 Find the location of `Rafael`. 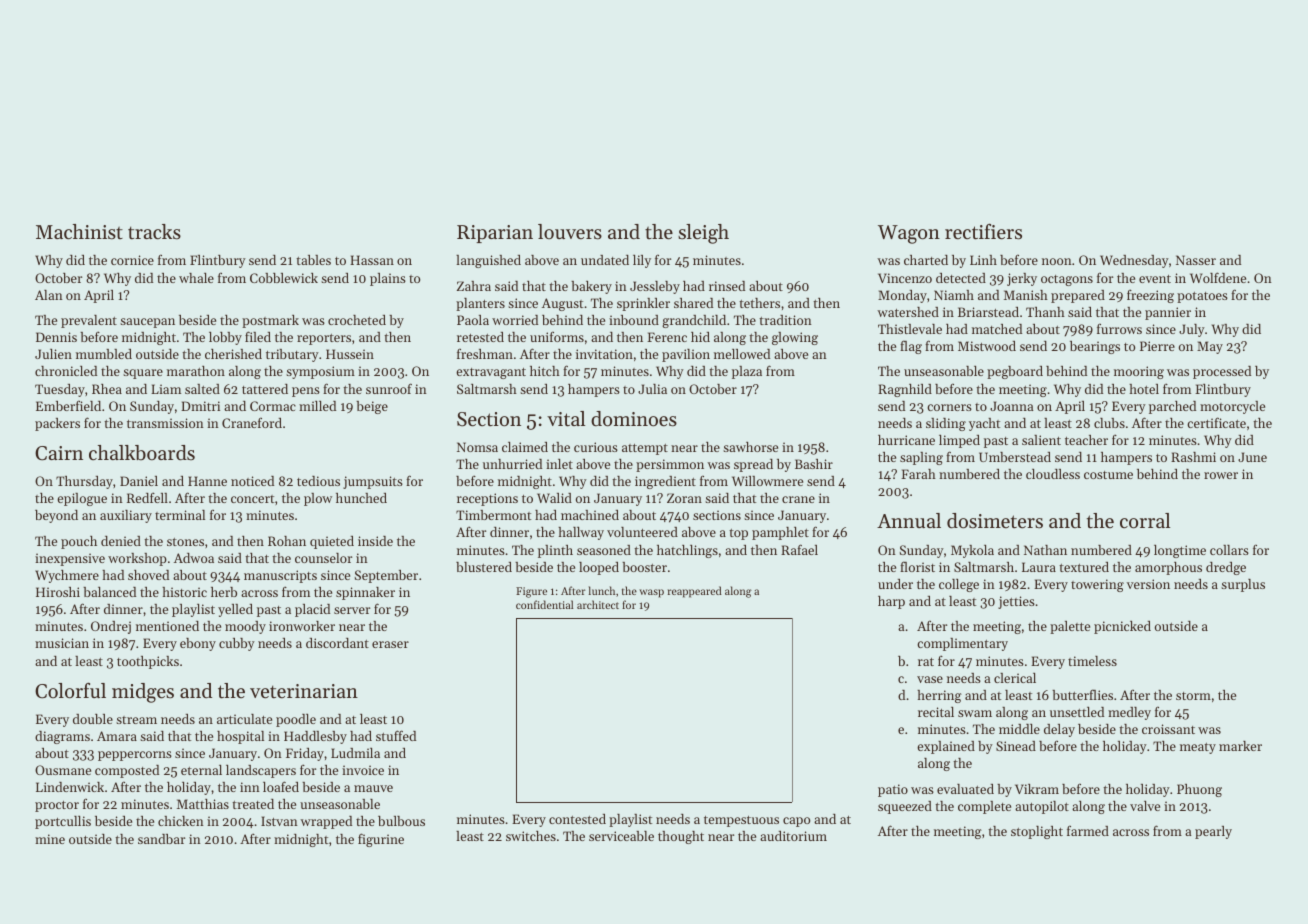

Rafael is located at coordinates (799, 549).
